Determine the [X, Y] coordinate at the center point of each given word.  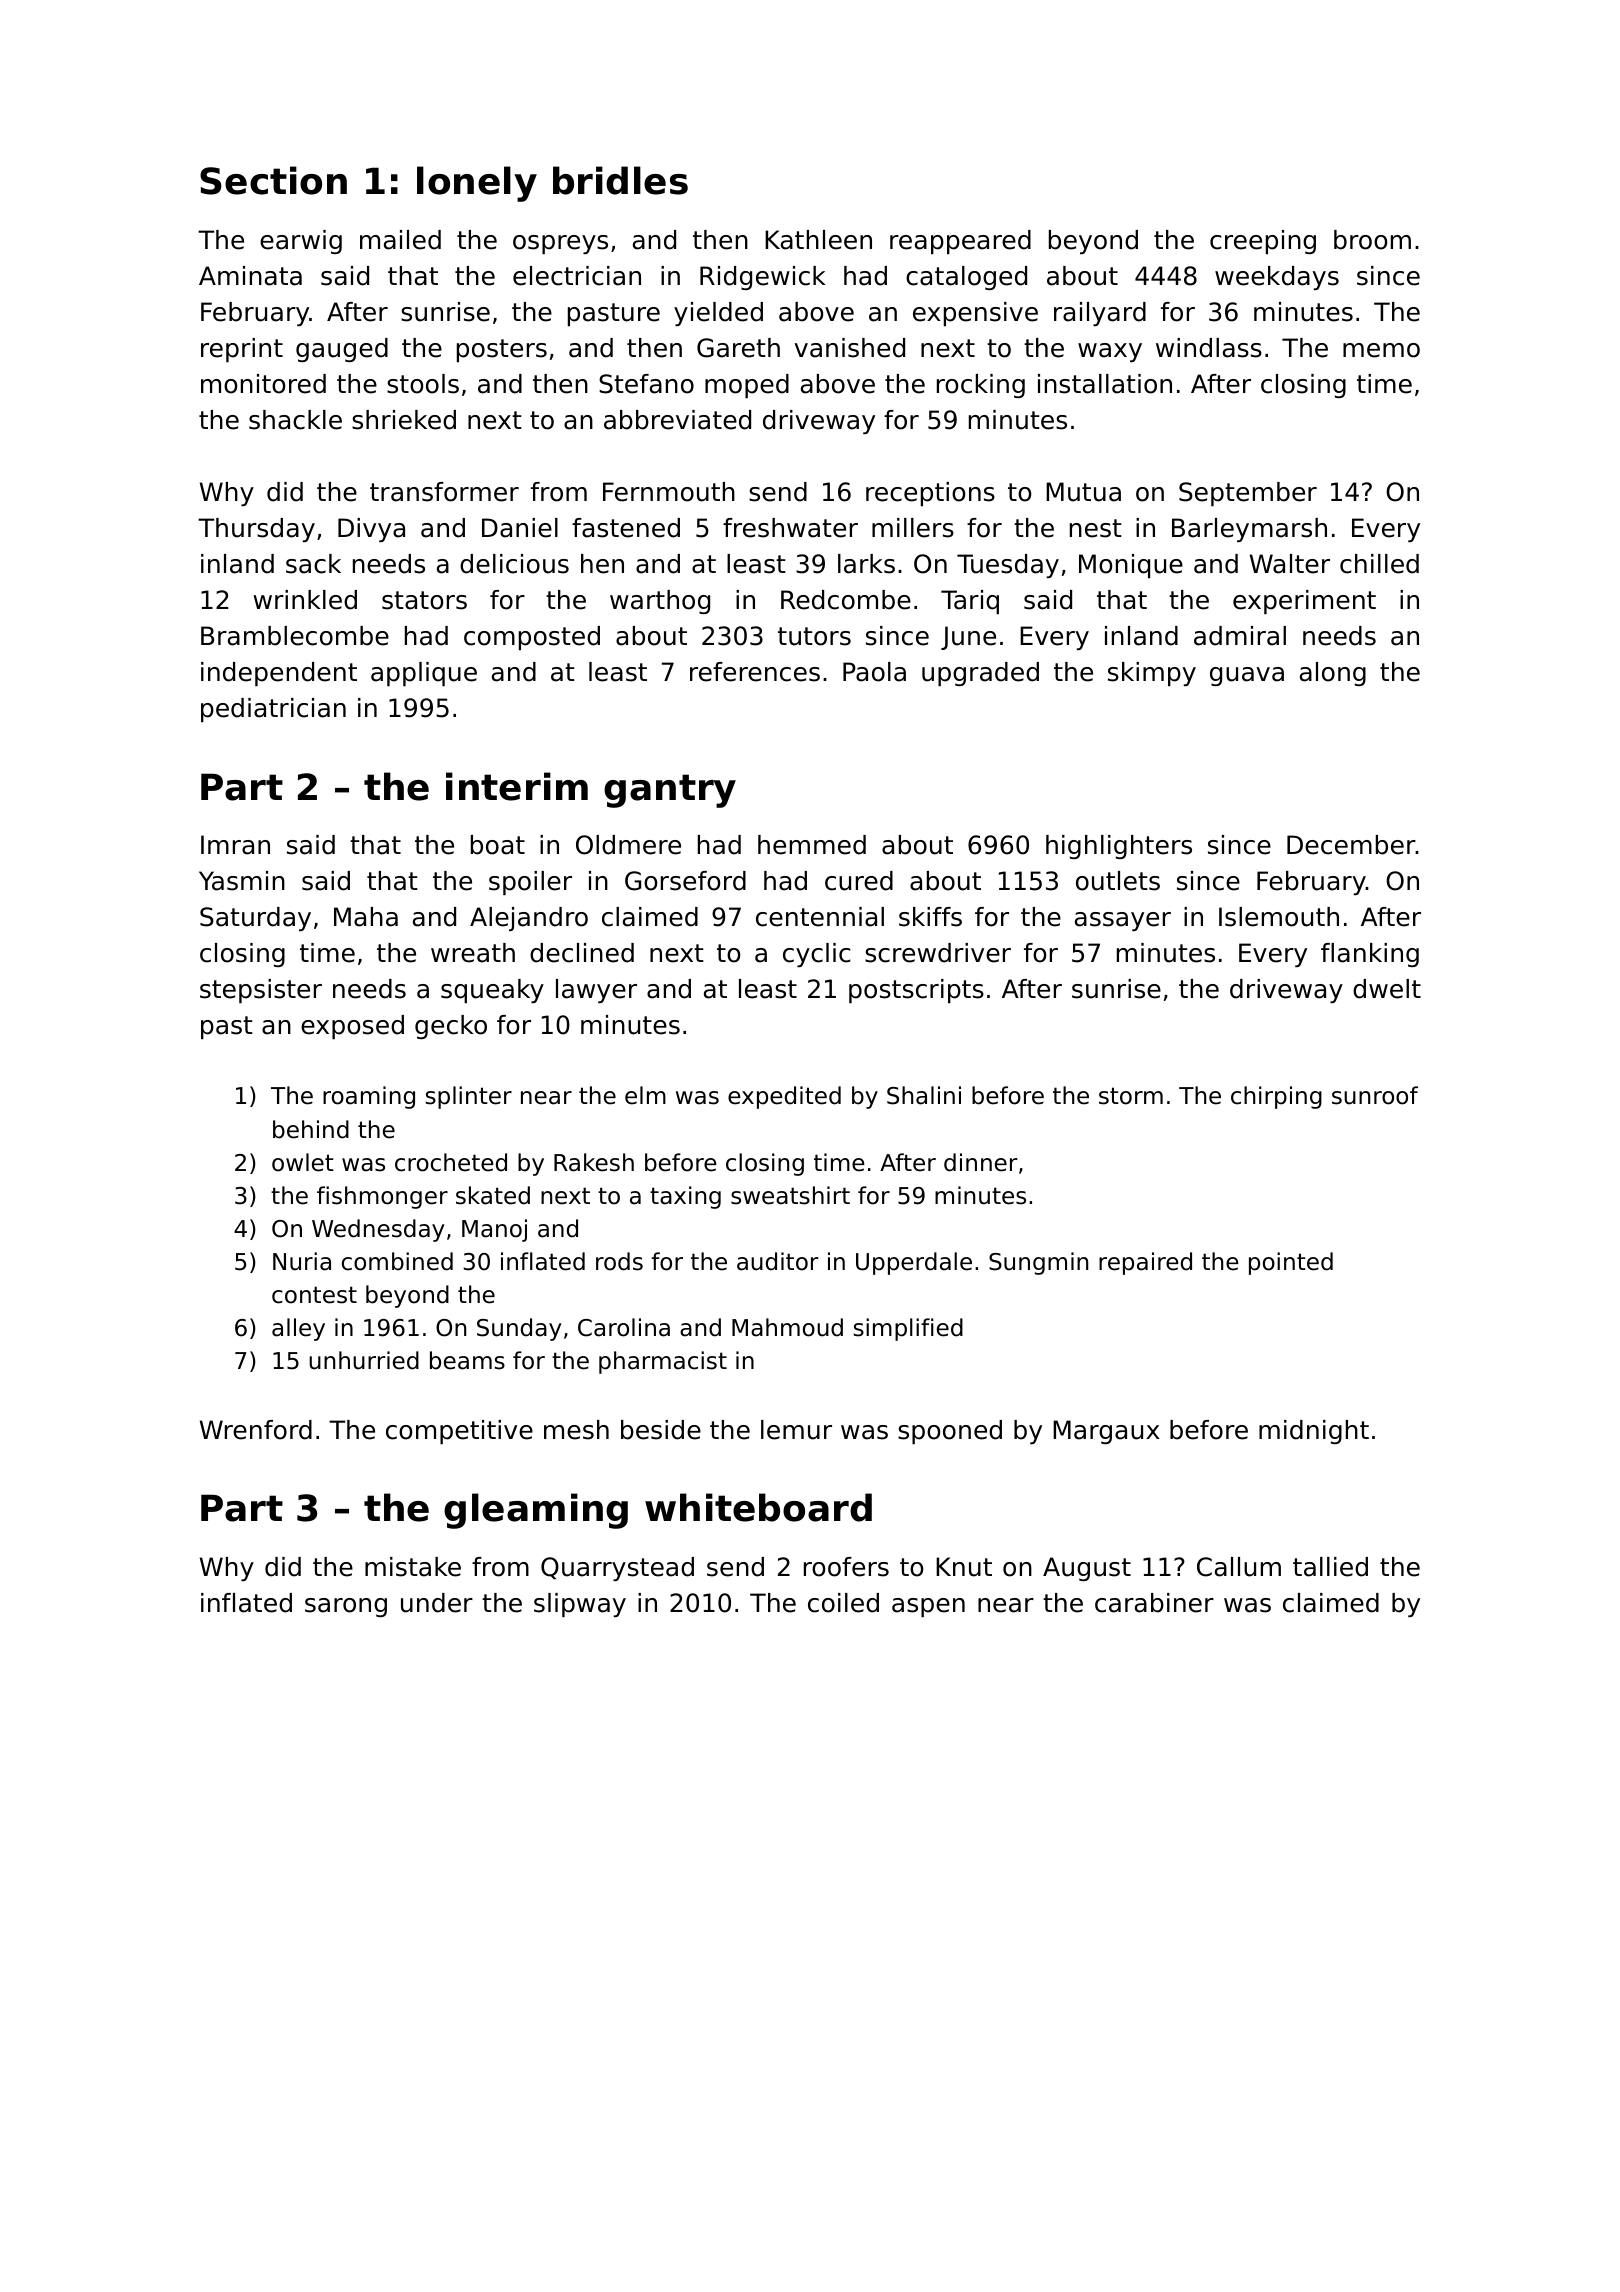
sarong [346, 1607]
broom [1372, 240]
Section [273, 180]
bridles [620, 180]
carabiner [1154, 1603]
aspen [928, 1607]
